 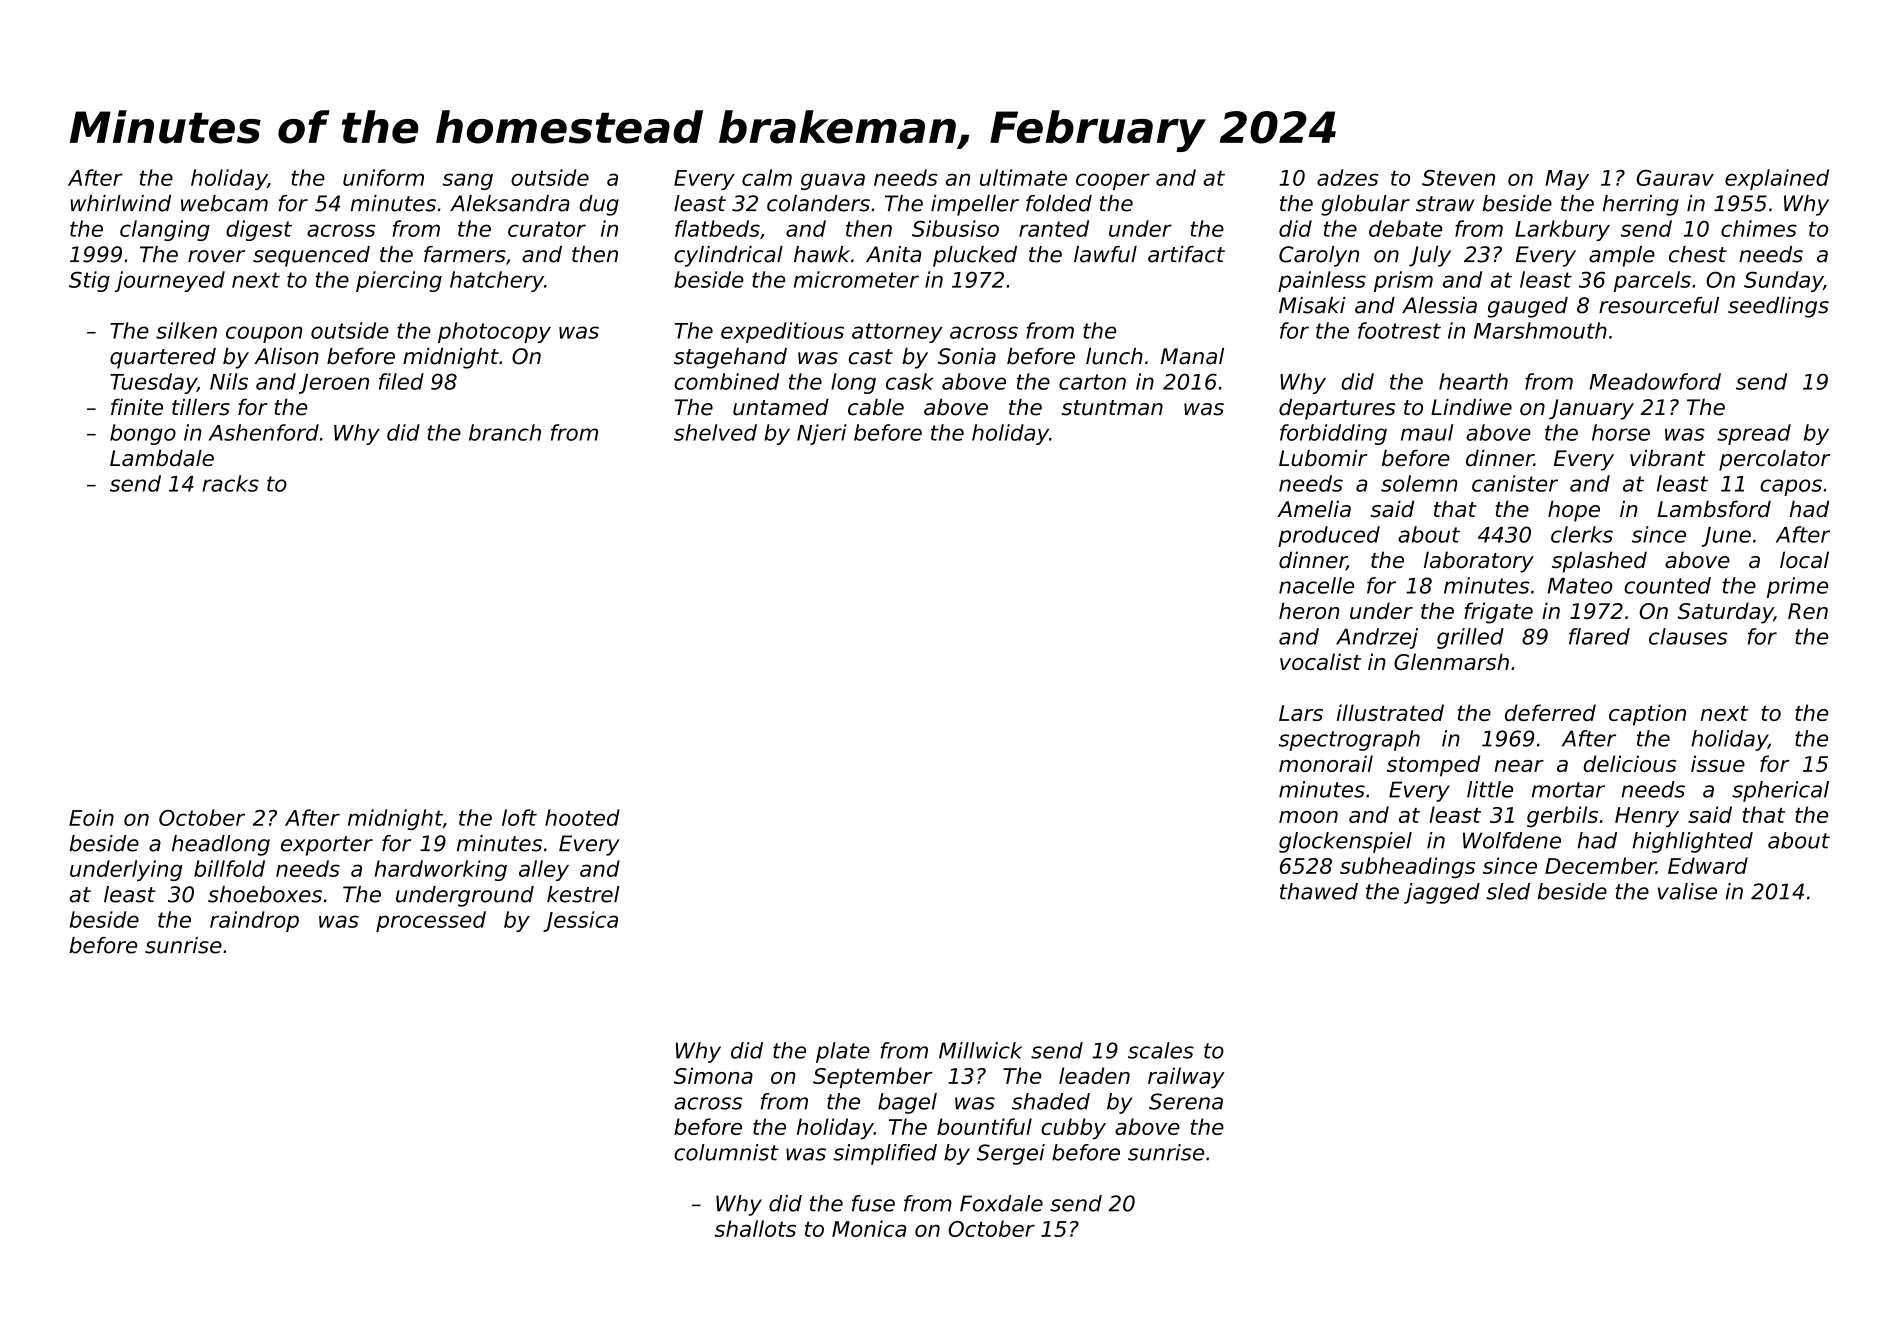 I want to click on Marshmouth, so click(x=1540, y=330).
